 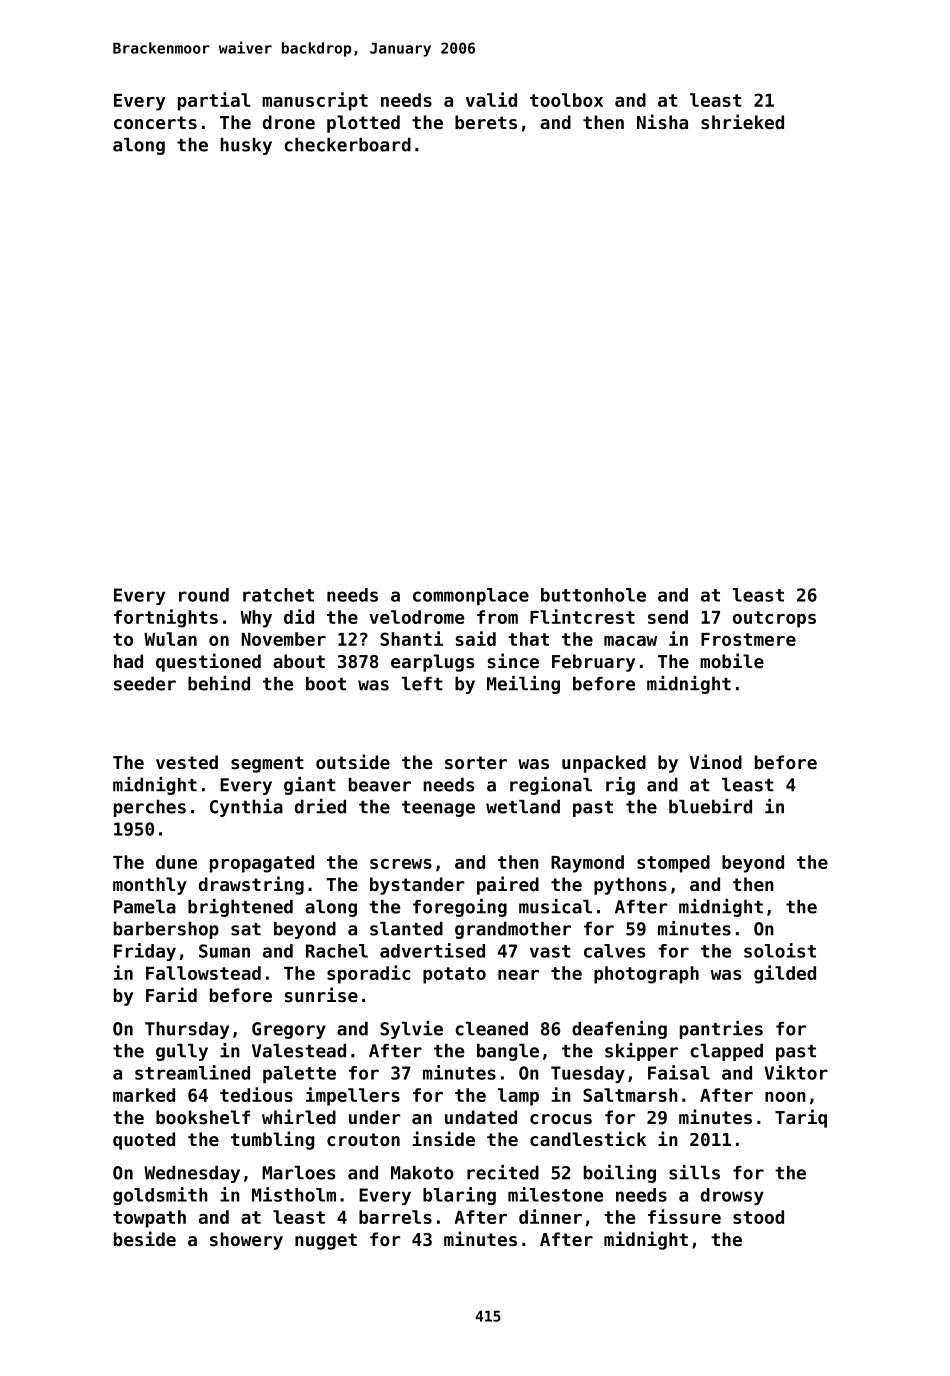 I want to click on plotted, so click(x=363, y=124).
